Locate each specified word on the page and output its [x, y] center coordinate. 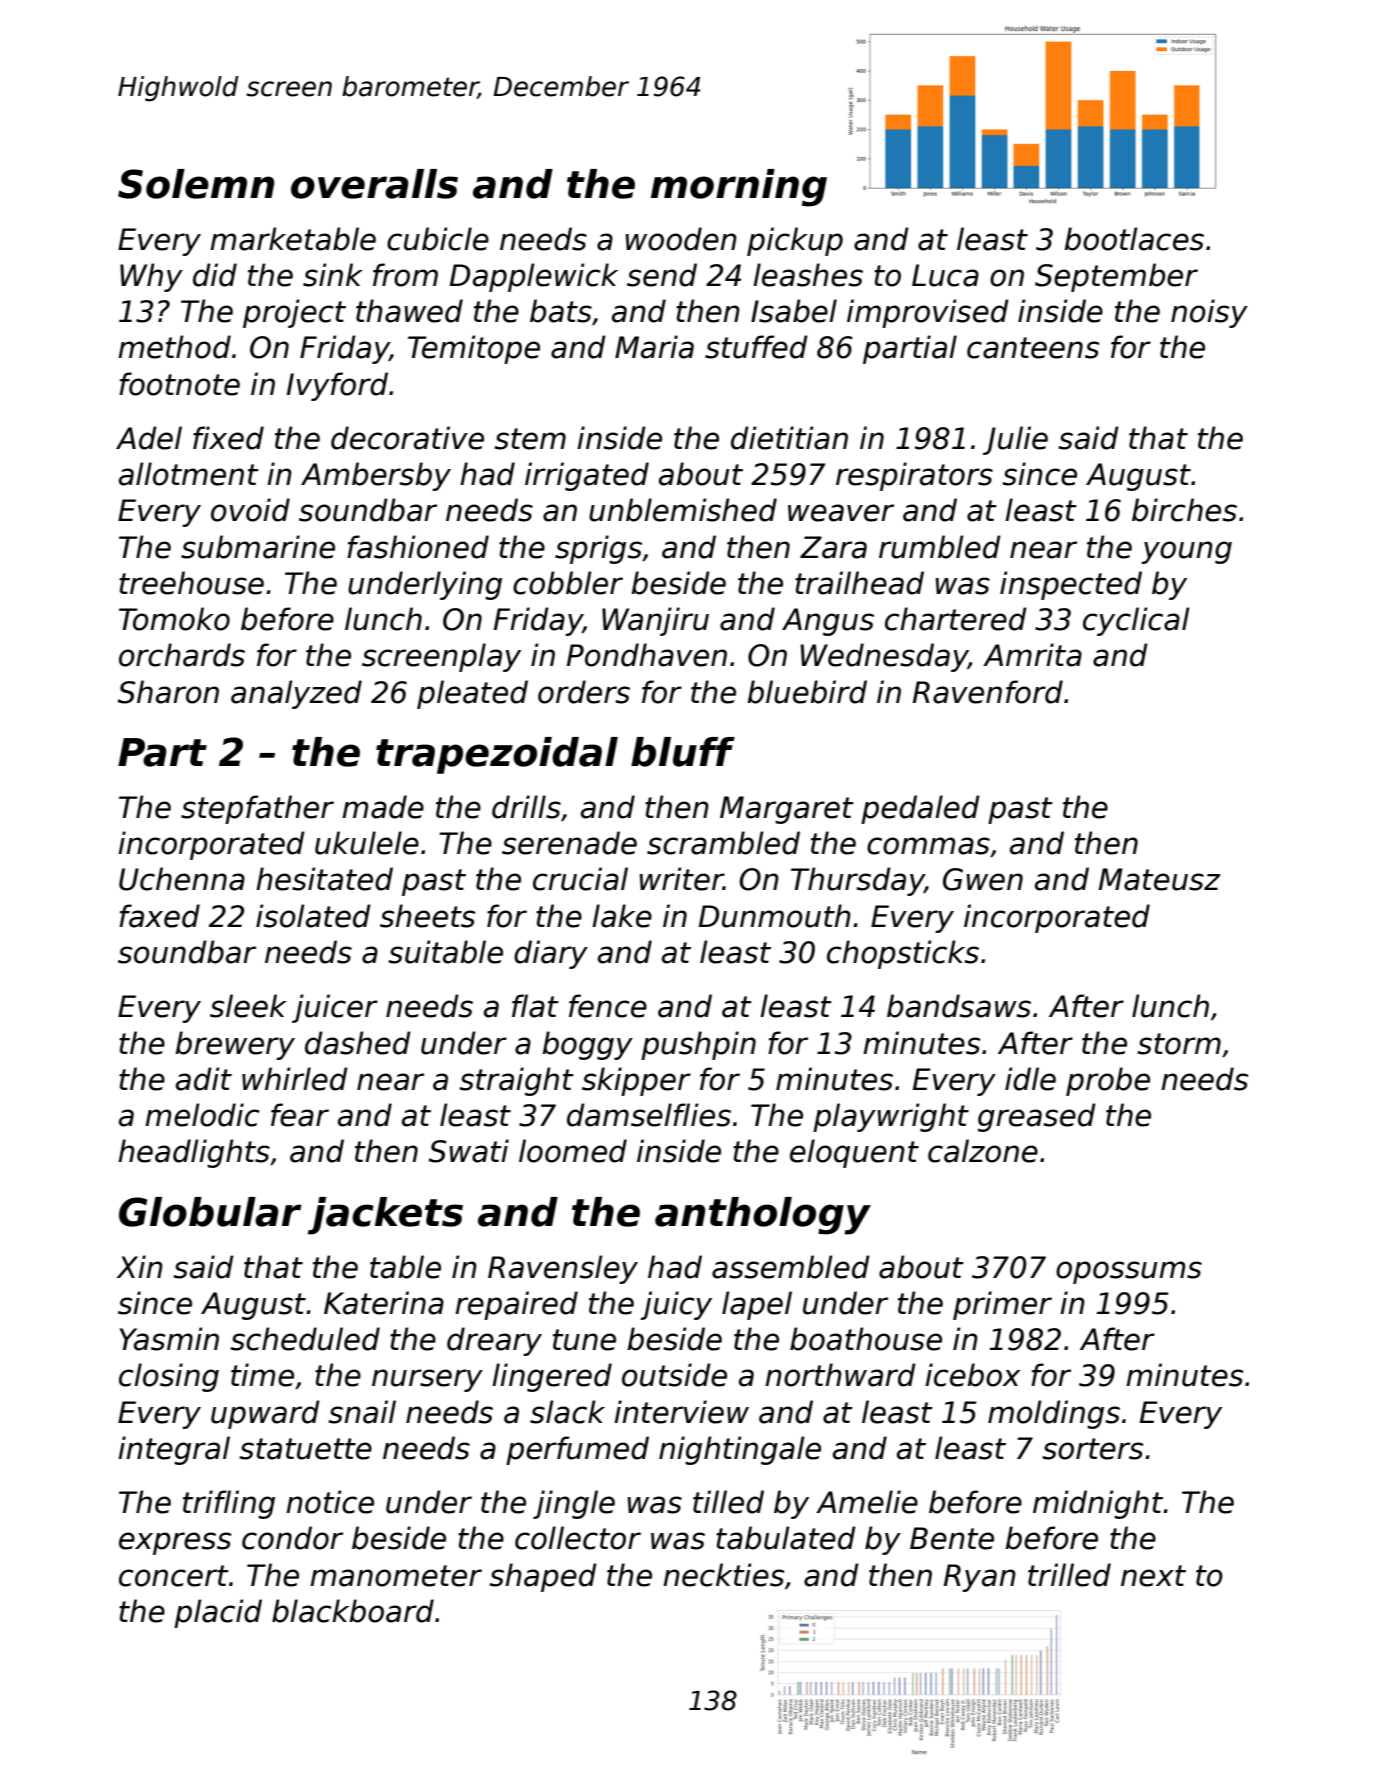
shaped [543, 1577]
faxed [159, 916]
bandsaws [959, 1006]
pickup [795, 241]
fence [608, 1006]
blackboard [353, 1611]
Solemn [196, 184]
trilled [1069, 1575]
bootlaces [1134, 239]
